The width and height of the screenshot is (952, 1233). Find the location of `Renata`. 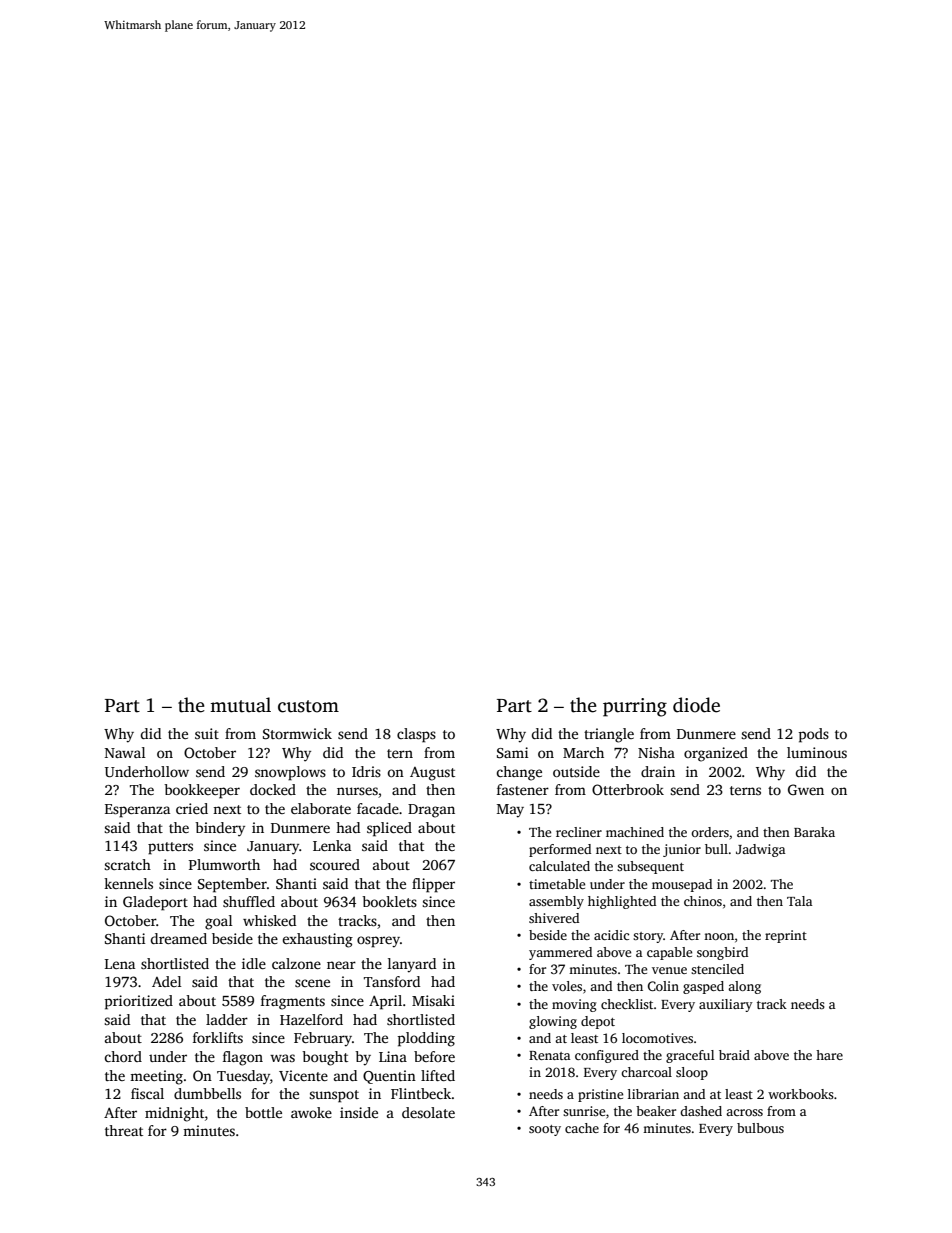

Renata is located at coordinates (550, 1055).
